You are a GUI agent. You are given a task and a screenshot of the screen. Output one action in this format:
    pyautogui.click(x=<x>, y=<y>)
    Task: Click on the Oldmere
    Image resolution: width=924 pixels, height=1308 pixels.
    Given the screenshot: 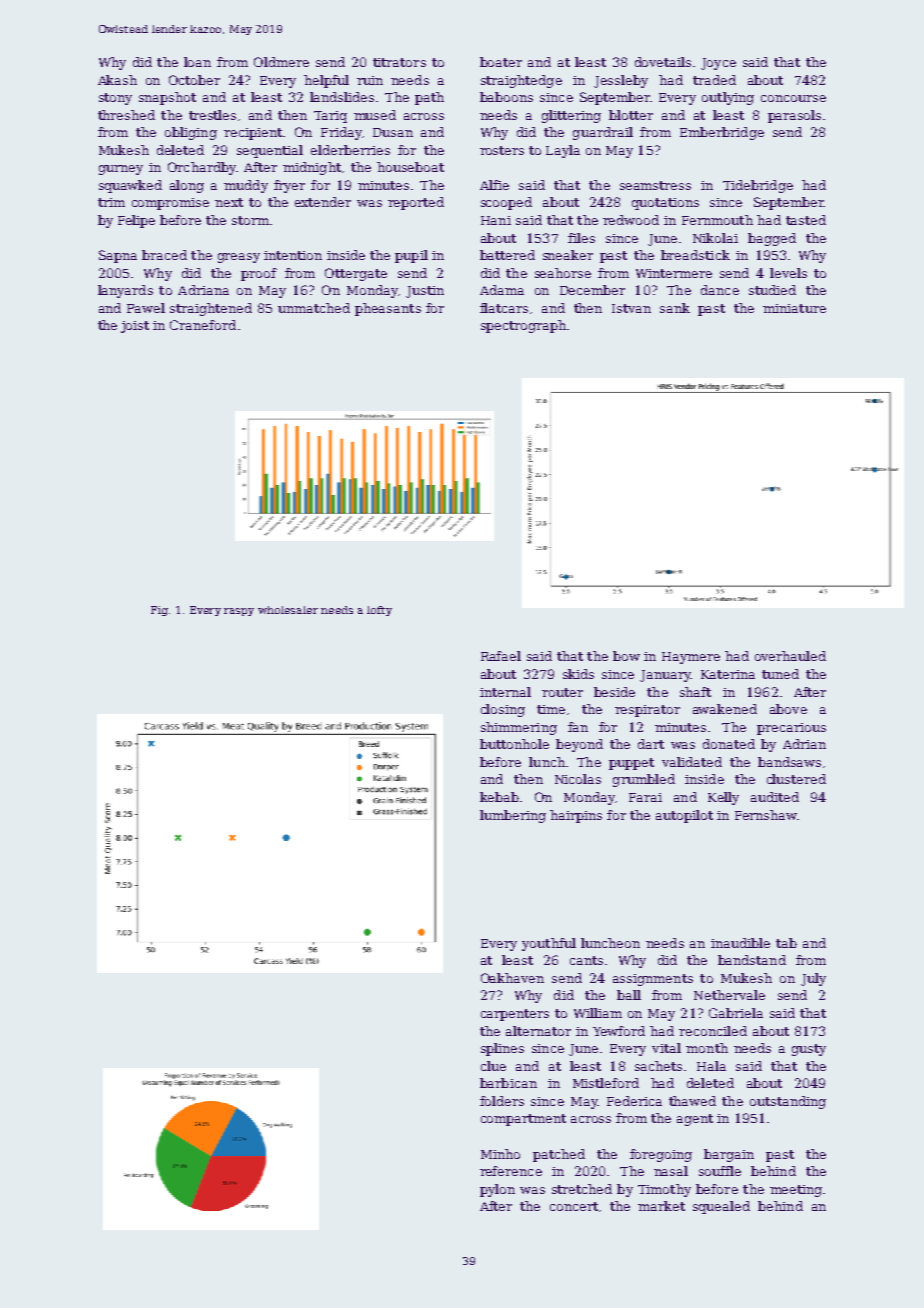 What is the action you would take?
    pyautogui.click(x=281, y=62)
